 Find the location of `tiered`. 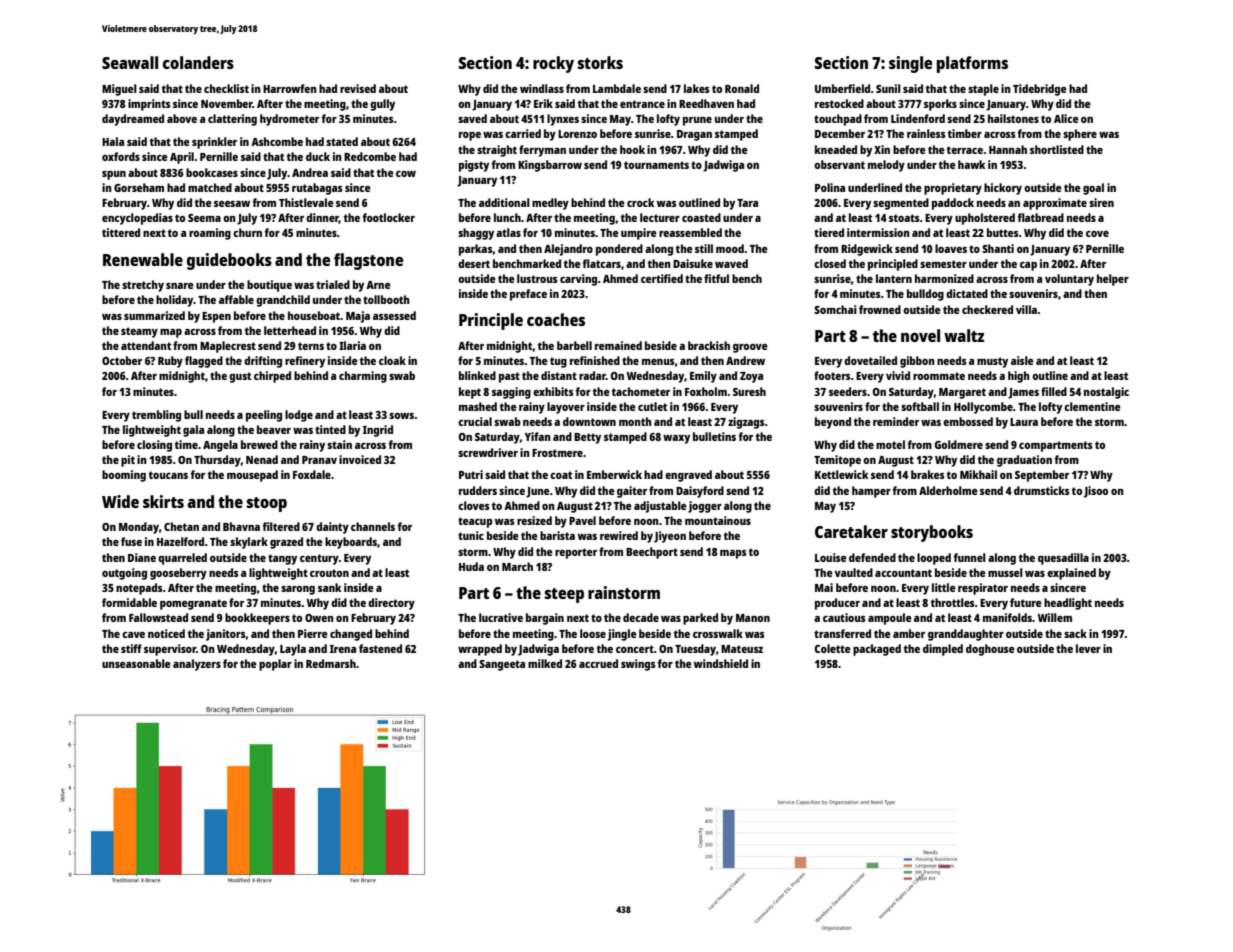

tiered is located at coordinates (829, 232).
